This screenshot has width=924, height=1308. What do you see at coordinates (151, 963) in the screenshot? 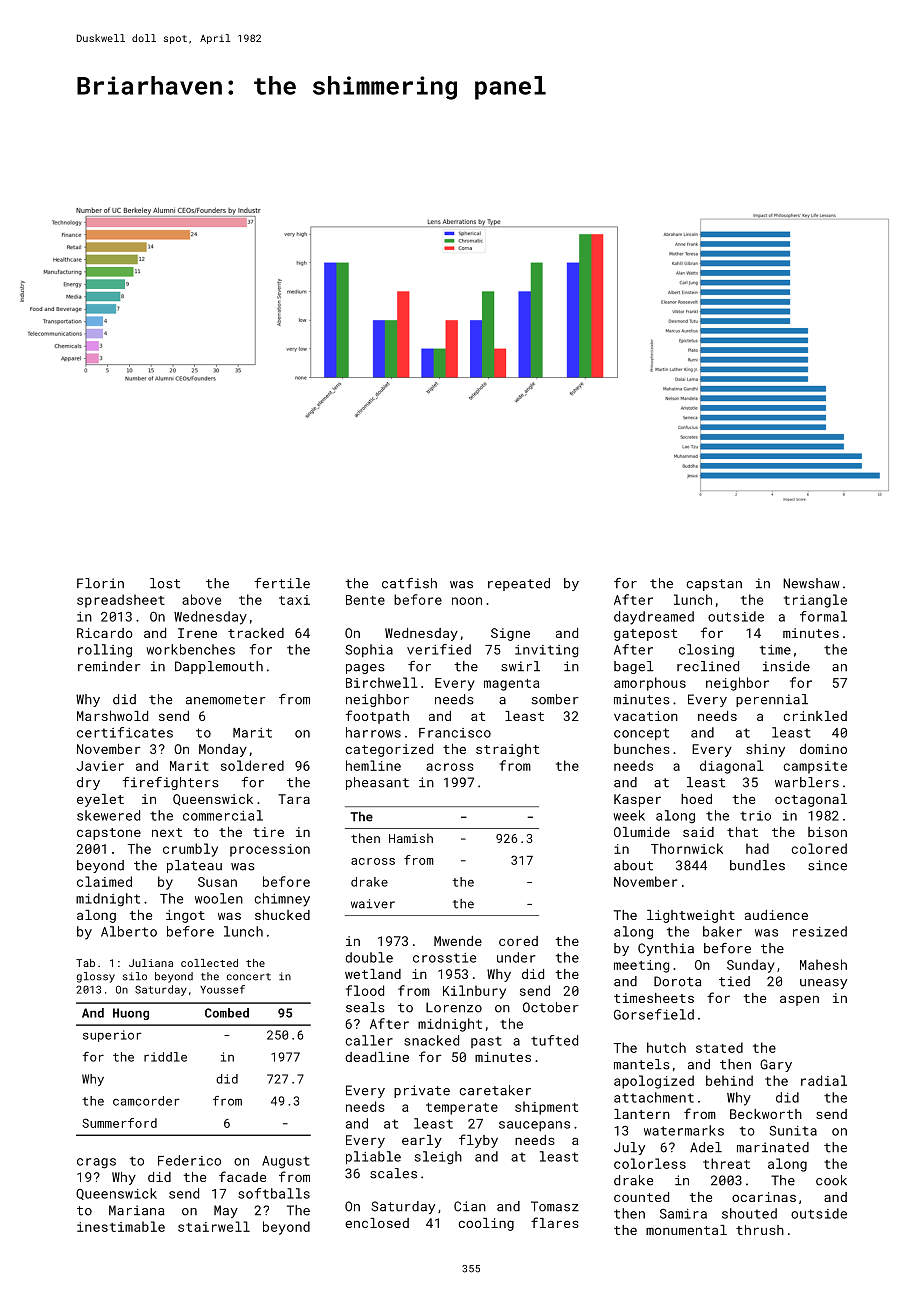
I see `Juliana` at bounding box center [151, 963].
